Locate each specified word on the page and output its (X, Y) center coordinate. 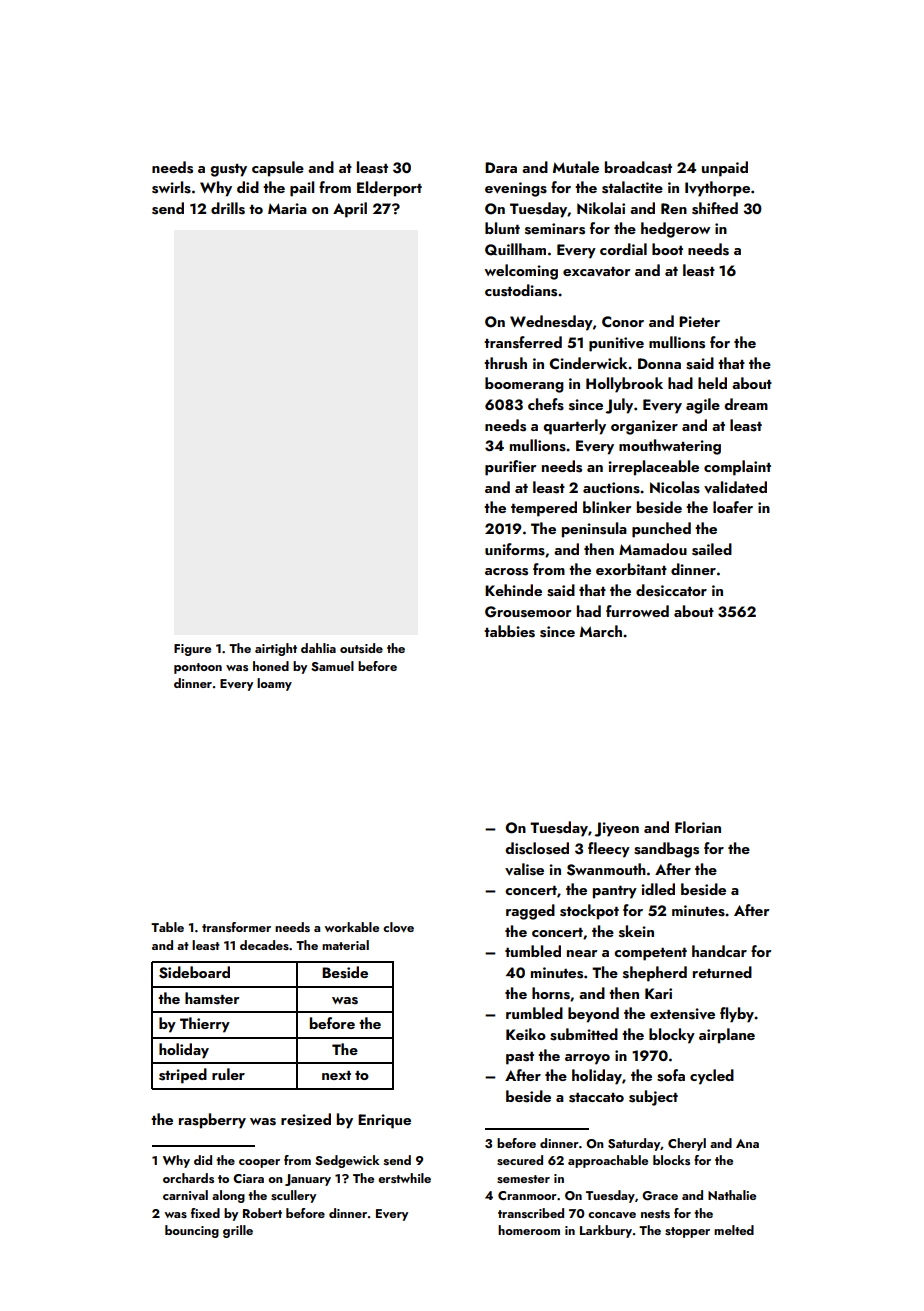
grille (238, 1231)
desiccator (671, 590)
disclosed (537, 848)
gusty (228, 170)
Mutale (576, 167)
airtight (276, 649)
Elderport (389, 189)
